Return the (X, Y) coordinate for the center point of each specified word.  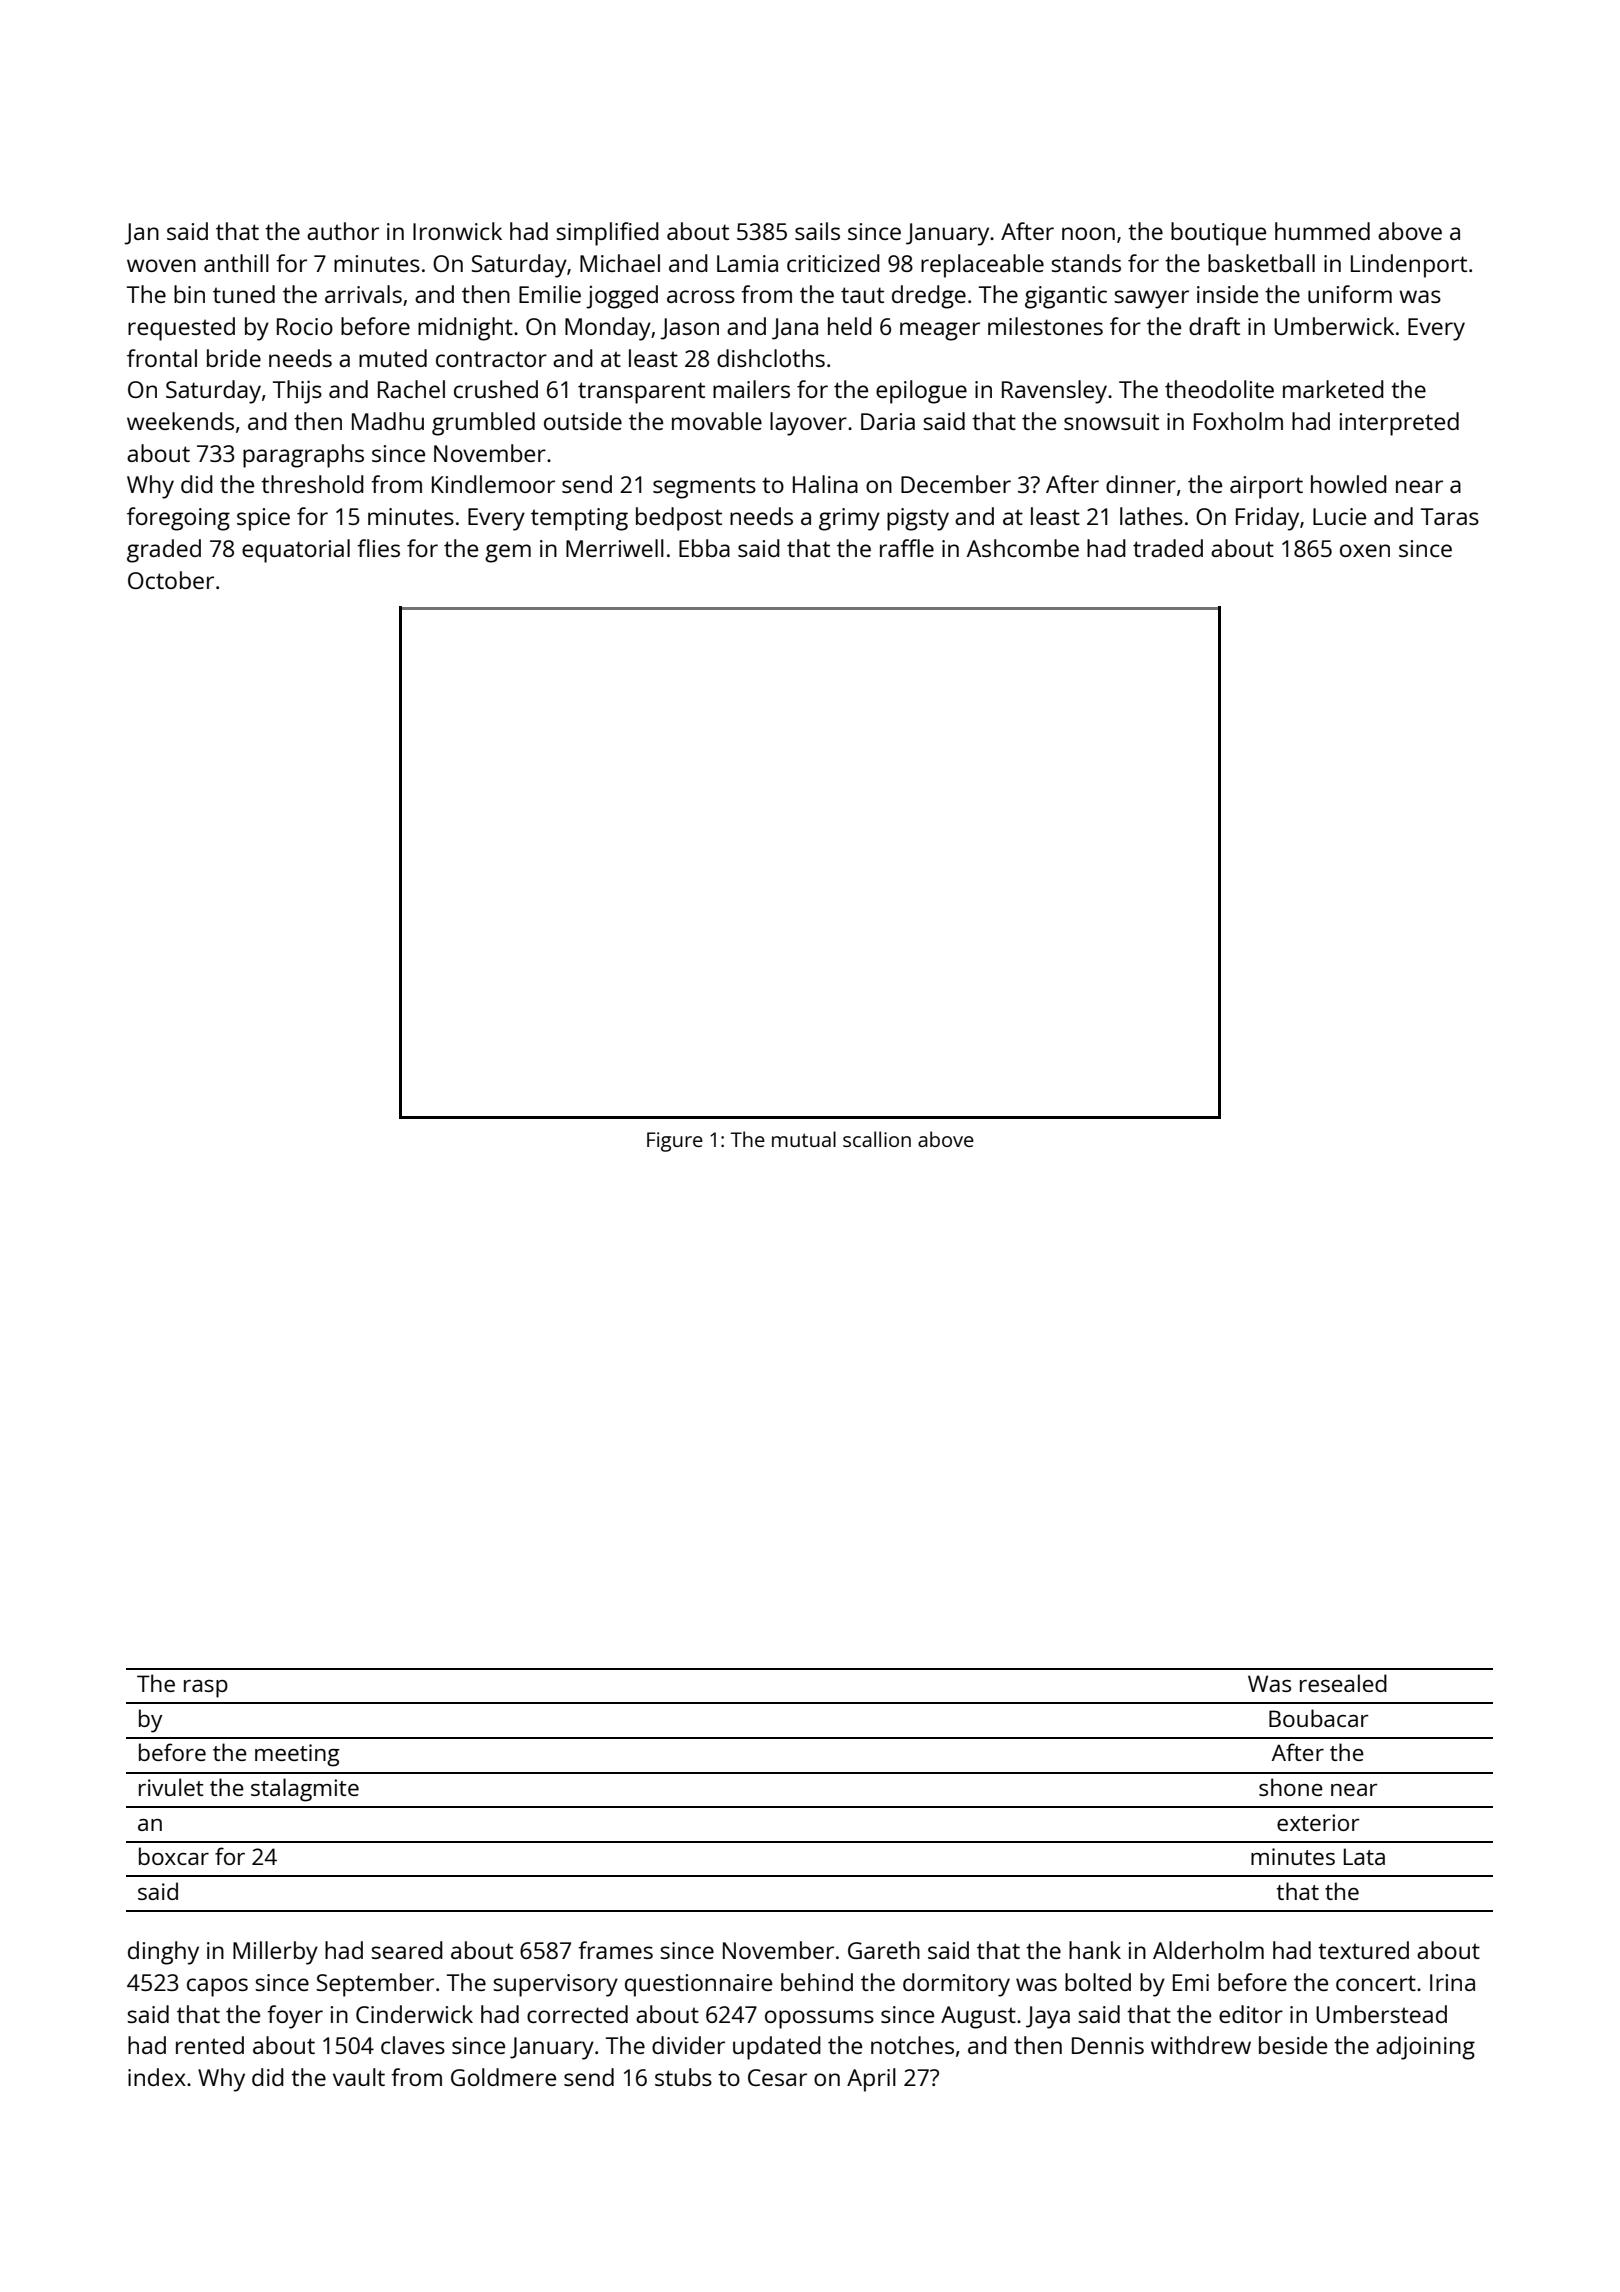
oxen (1365, 550)
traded (1168, 548)
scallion (877, 1139)
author (343, 231)
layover (808, 424)
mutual (804, 1139)
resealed (1343, 1683)
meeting (297, 1755)
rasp (206, 1689)
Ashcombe (1023, 548)
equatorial (296, 551)
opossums (819, 2019)
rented (210, 2045)
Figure (675, 1142)
